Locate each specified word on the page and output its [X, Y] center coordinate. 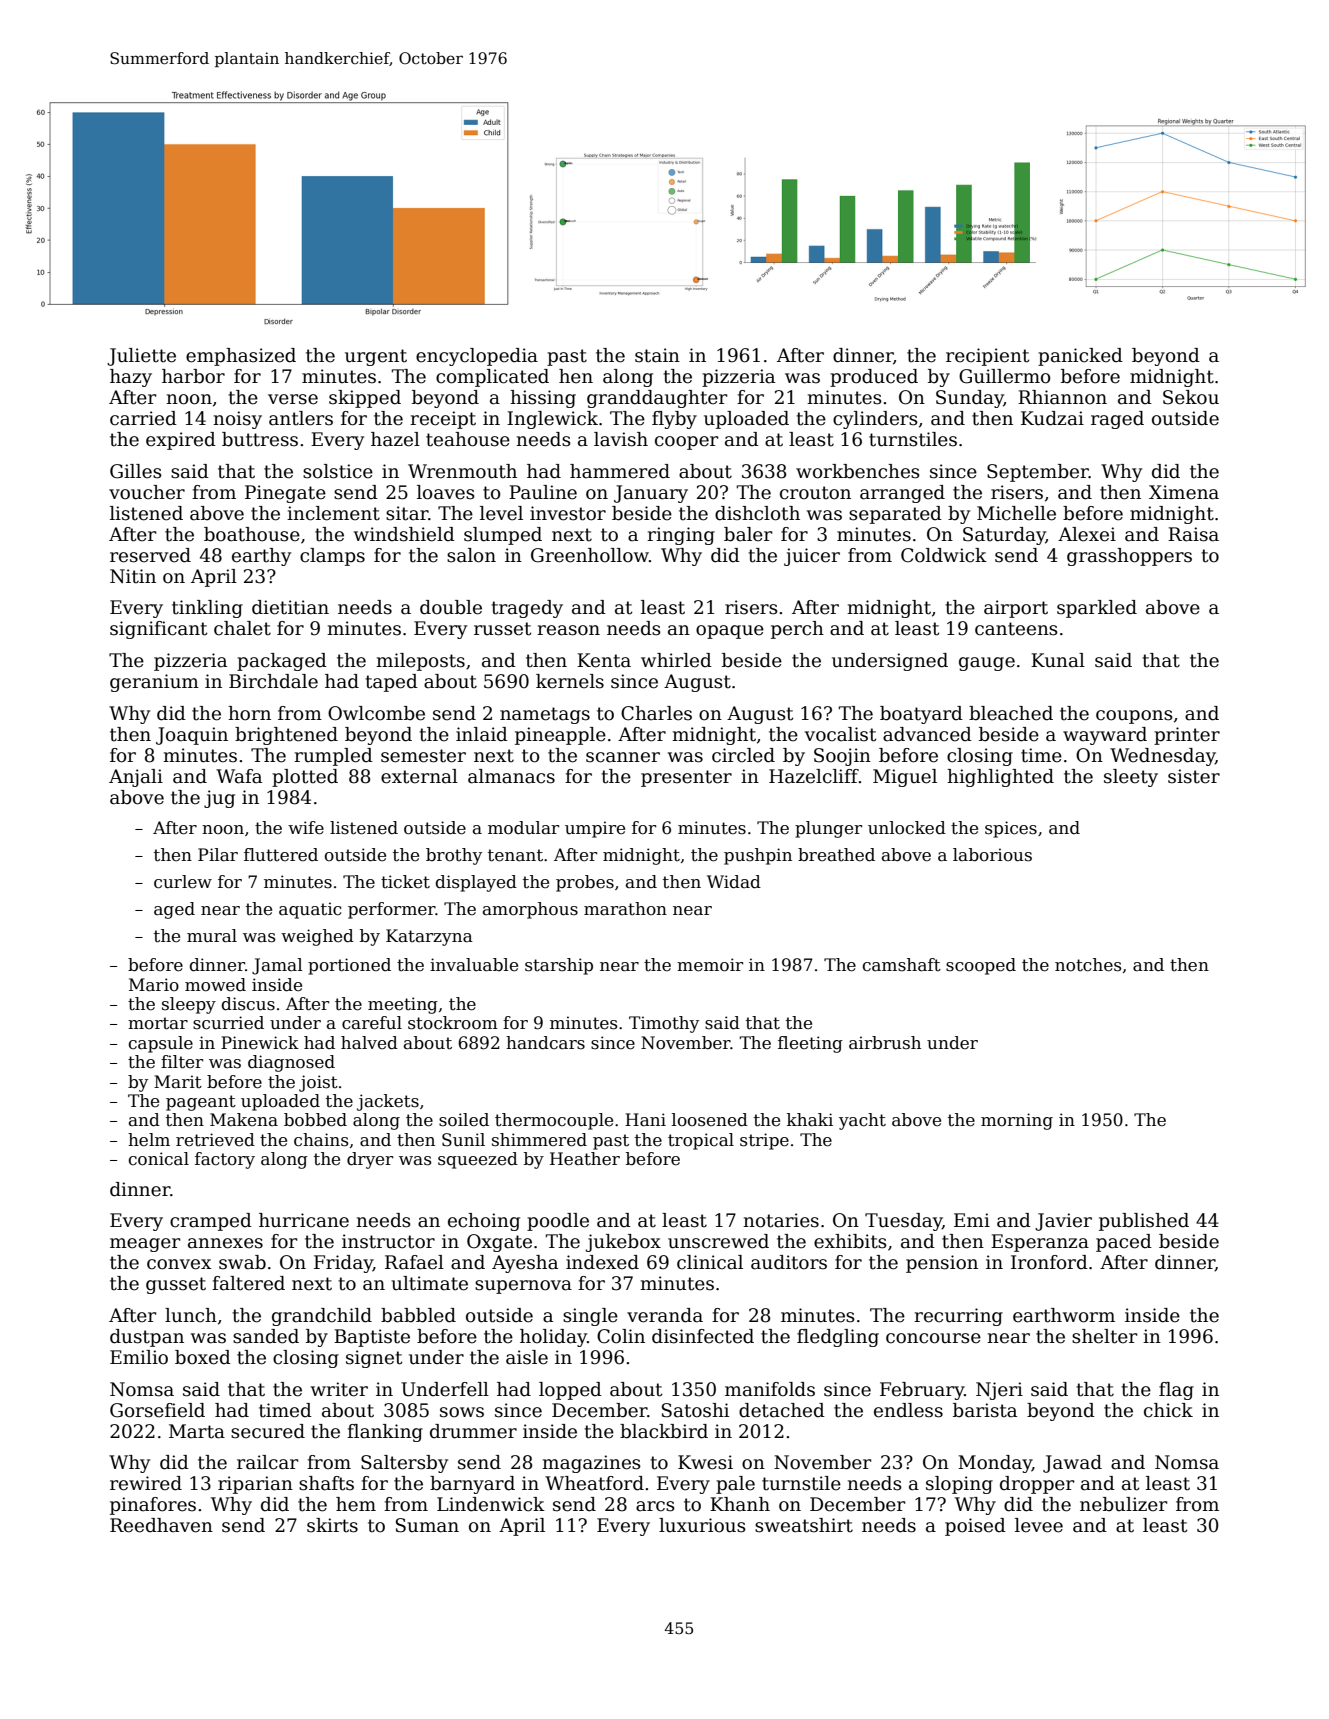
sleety [1131, 778]
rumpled [333, 757]
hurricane [304, 1220]
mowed [215, 985]
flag [1176, 1391]
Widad [734, 882]
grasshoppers [1129, 557]
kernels [570, 681]
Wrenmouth [462, 471]
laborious [992, 855]
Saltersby [404, 1464]
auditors [789, 1262]
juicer [812, 557]
